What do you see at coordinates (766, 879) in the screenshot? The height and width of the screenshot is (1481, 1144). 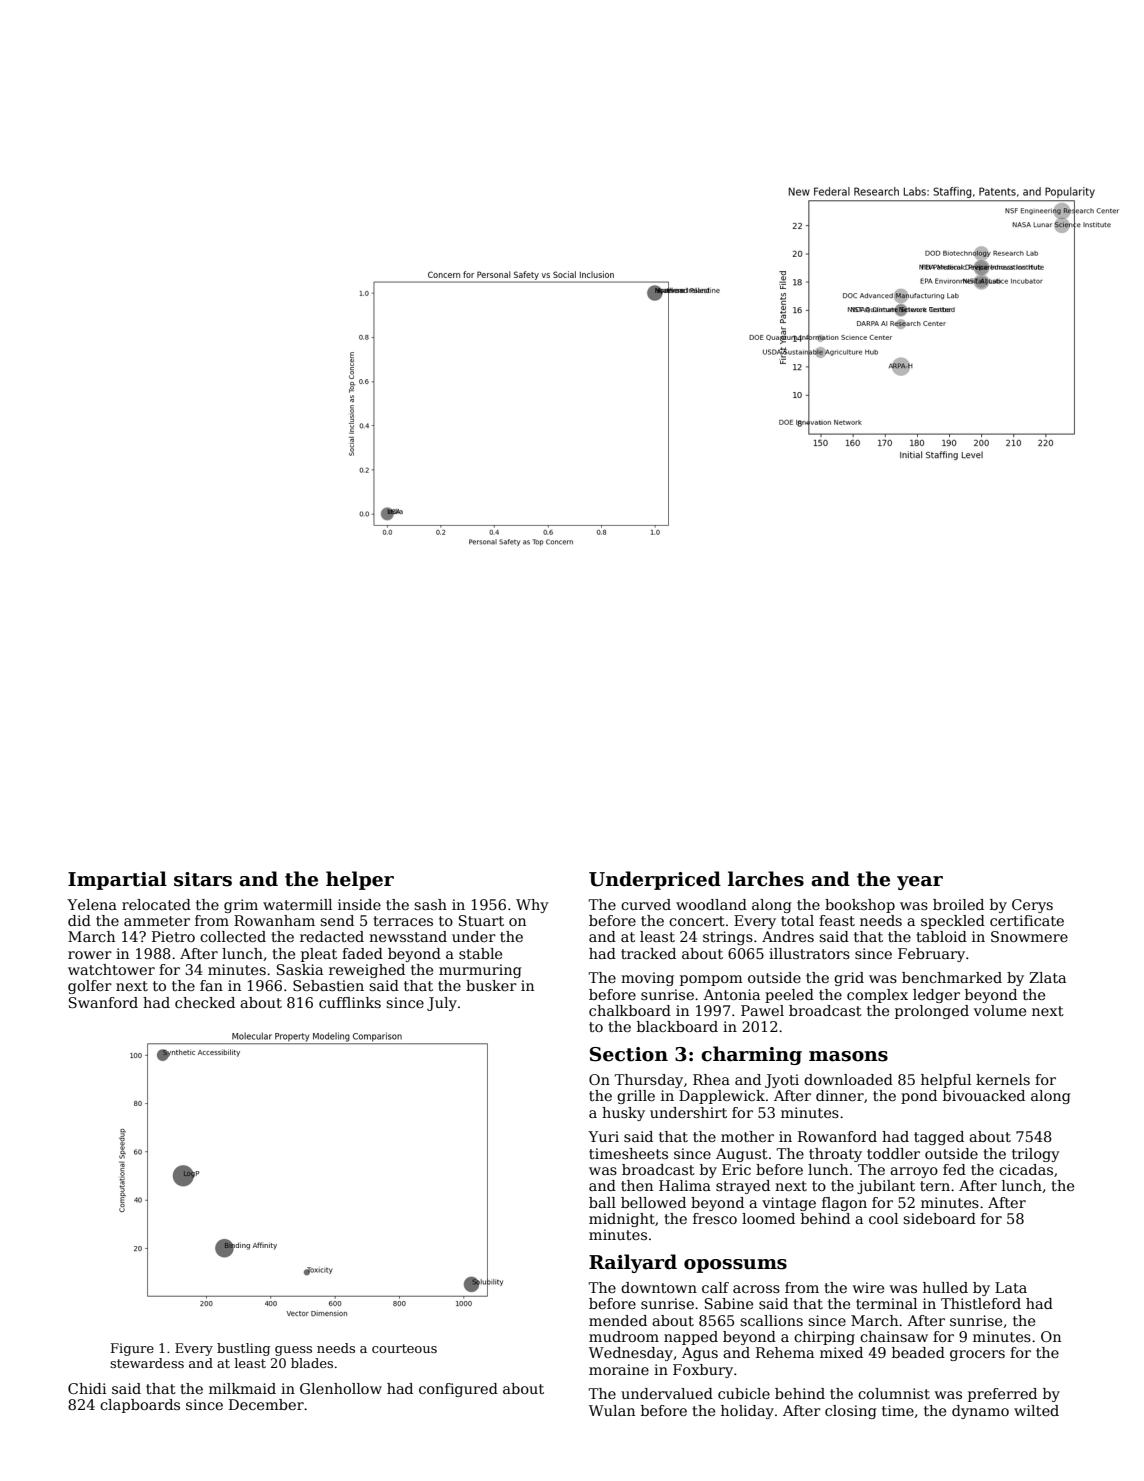 I see `larches` at bounding box center [766, 879].
